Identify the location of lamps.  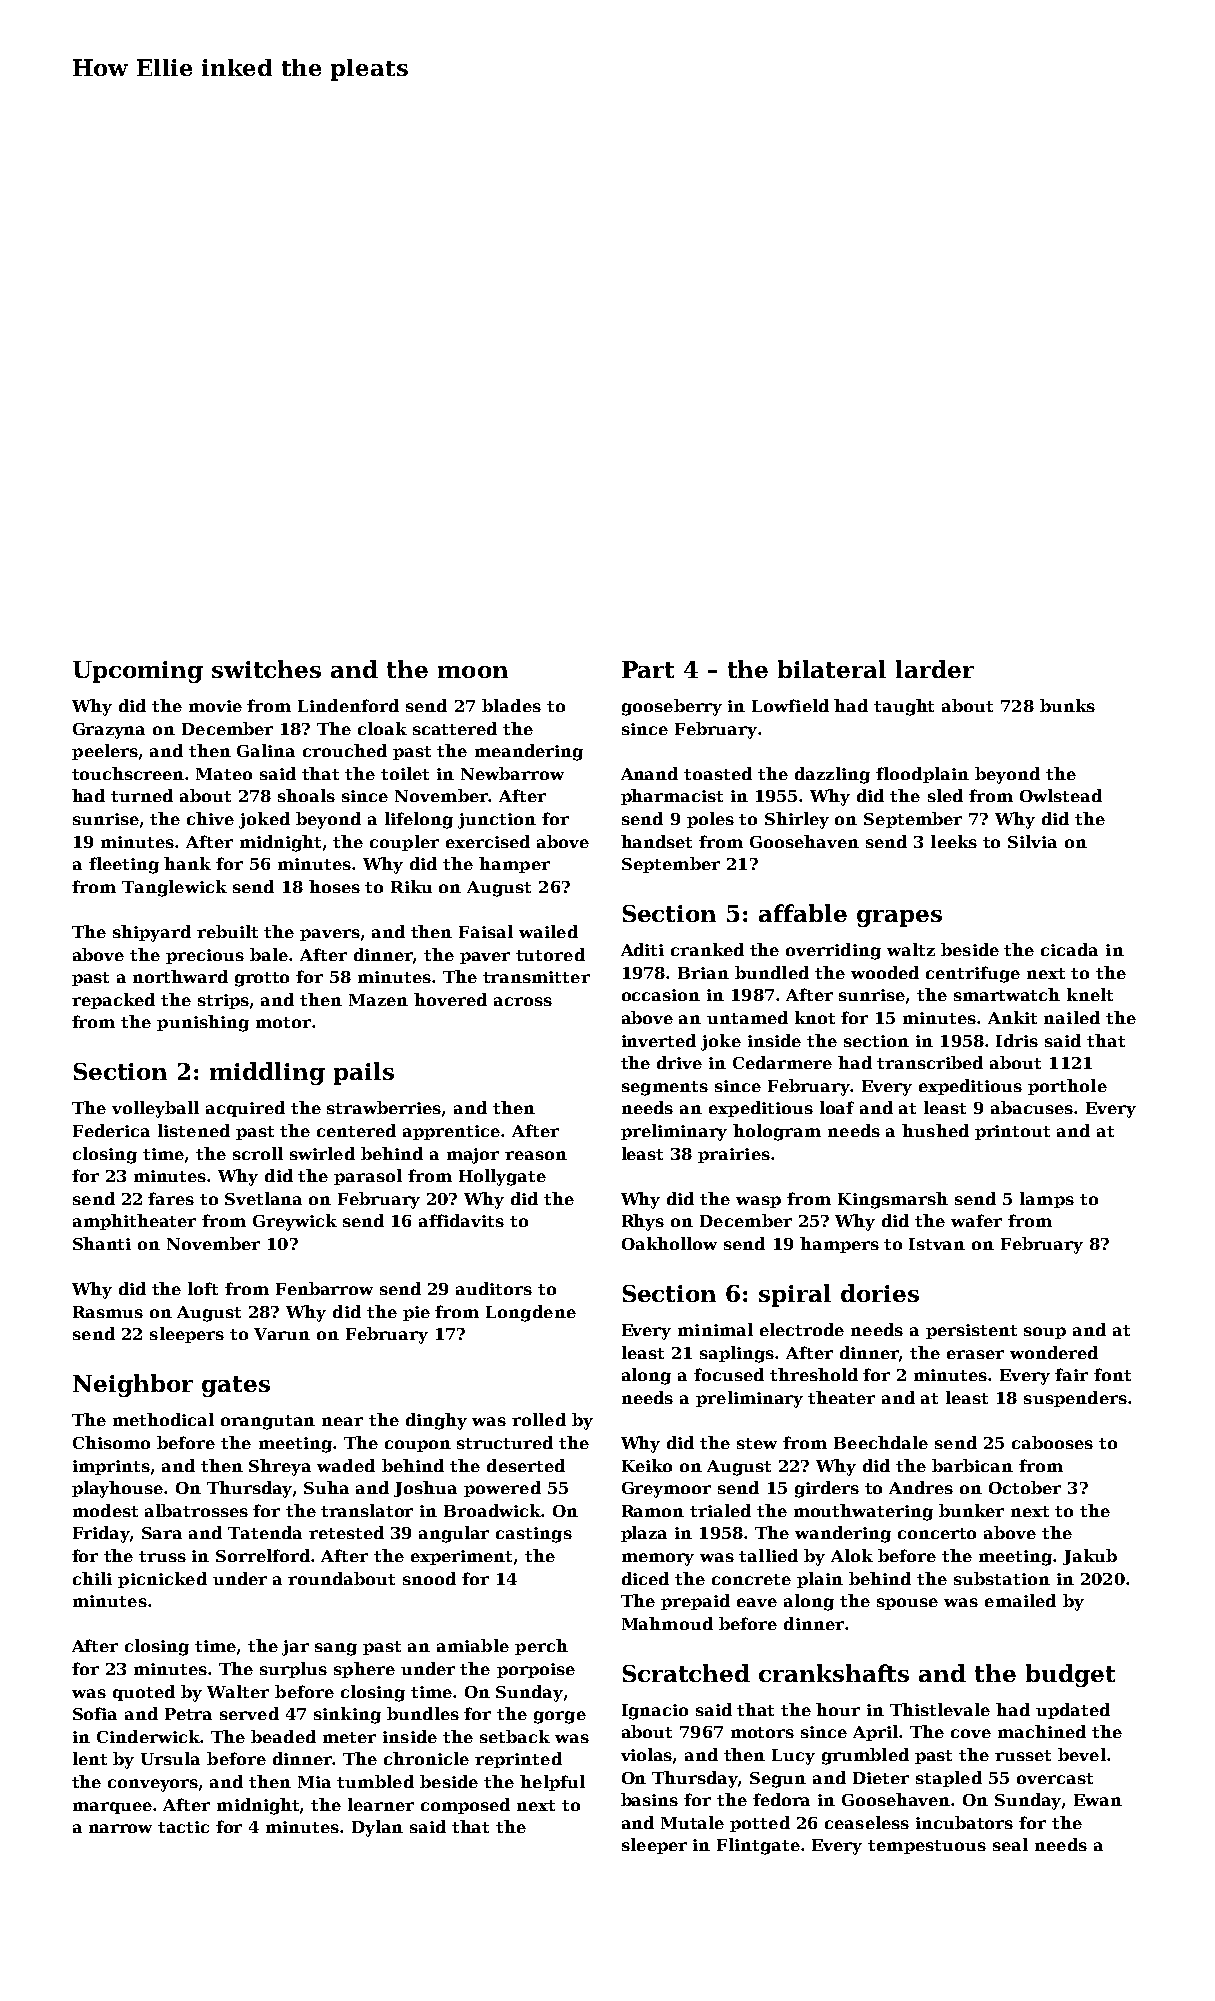
(1047, 1200).
